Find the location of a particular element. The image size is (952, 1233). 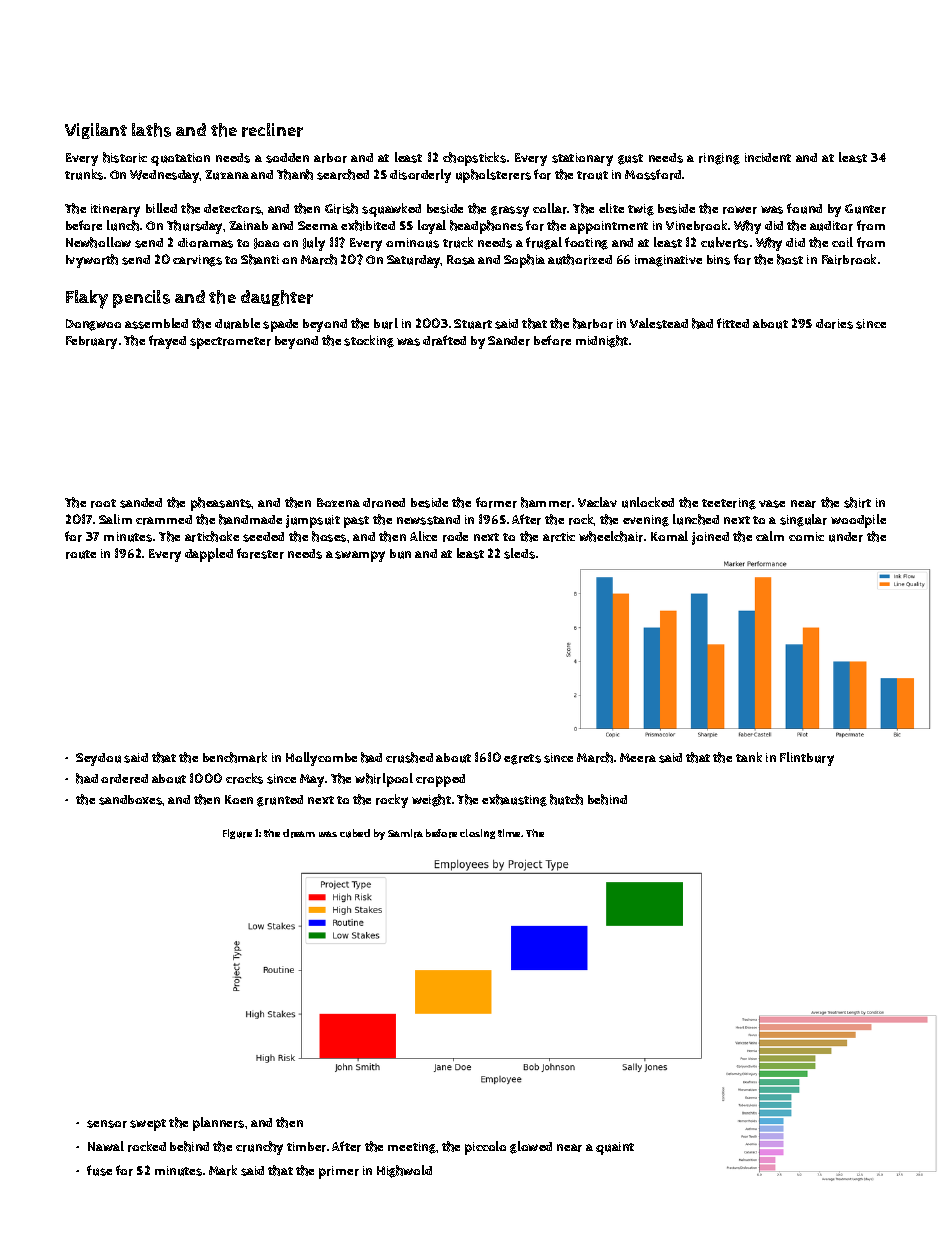

ordered is located at coordinates (124, 779).
